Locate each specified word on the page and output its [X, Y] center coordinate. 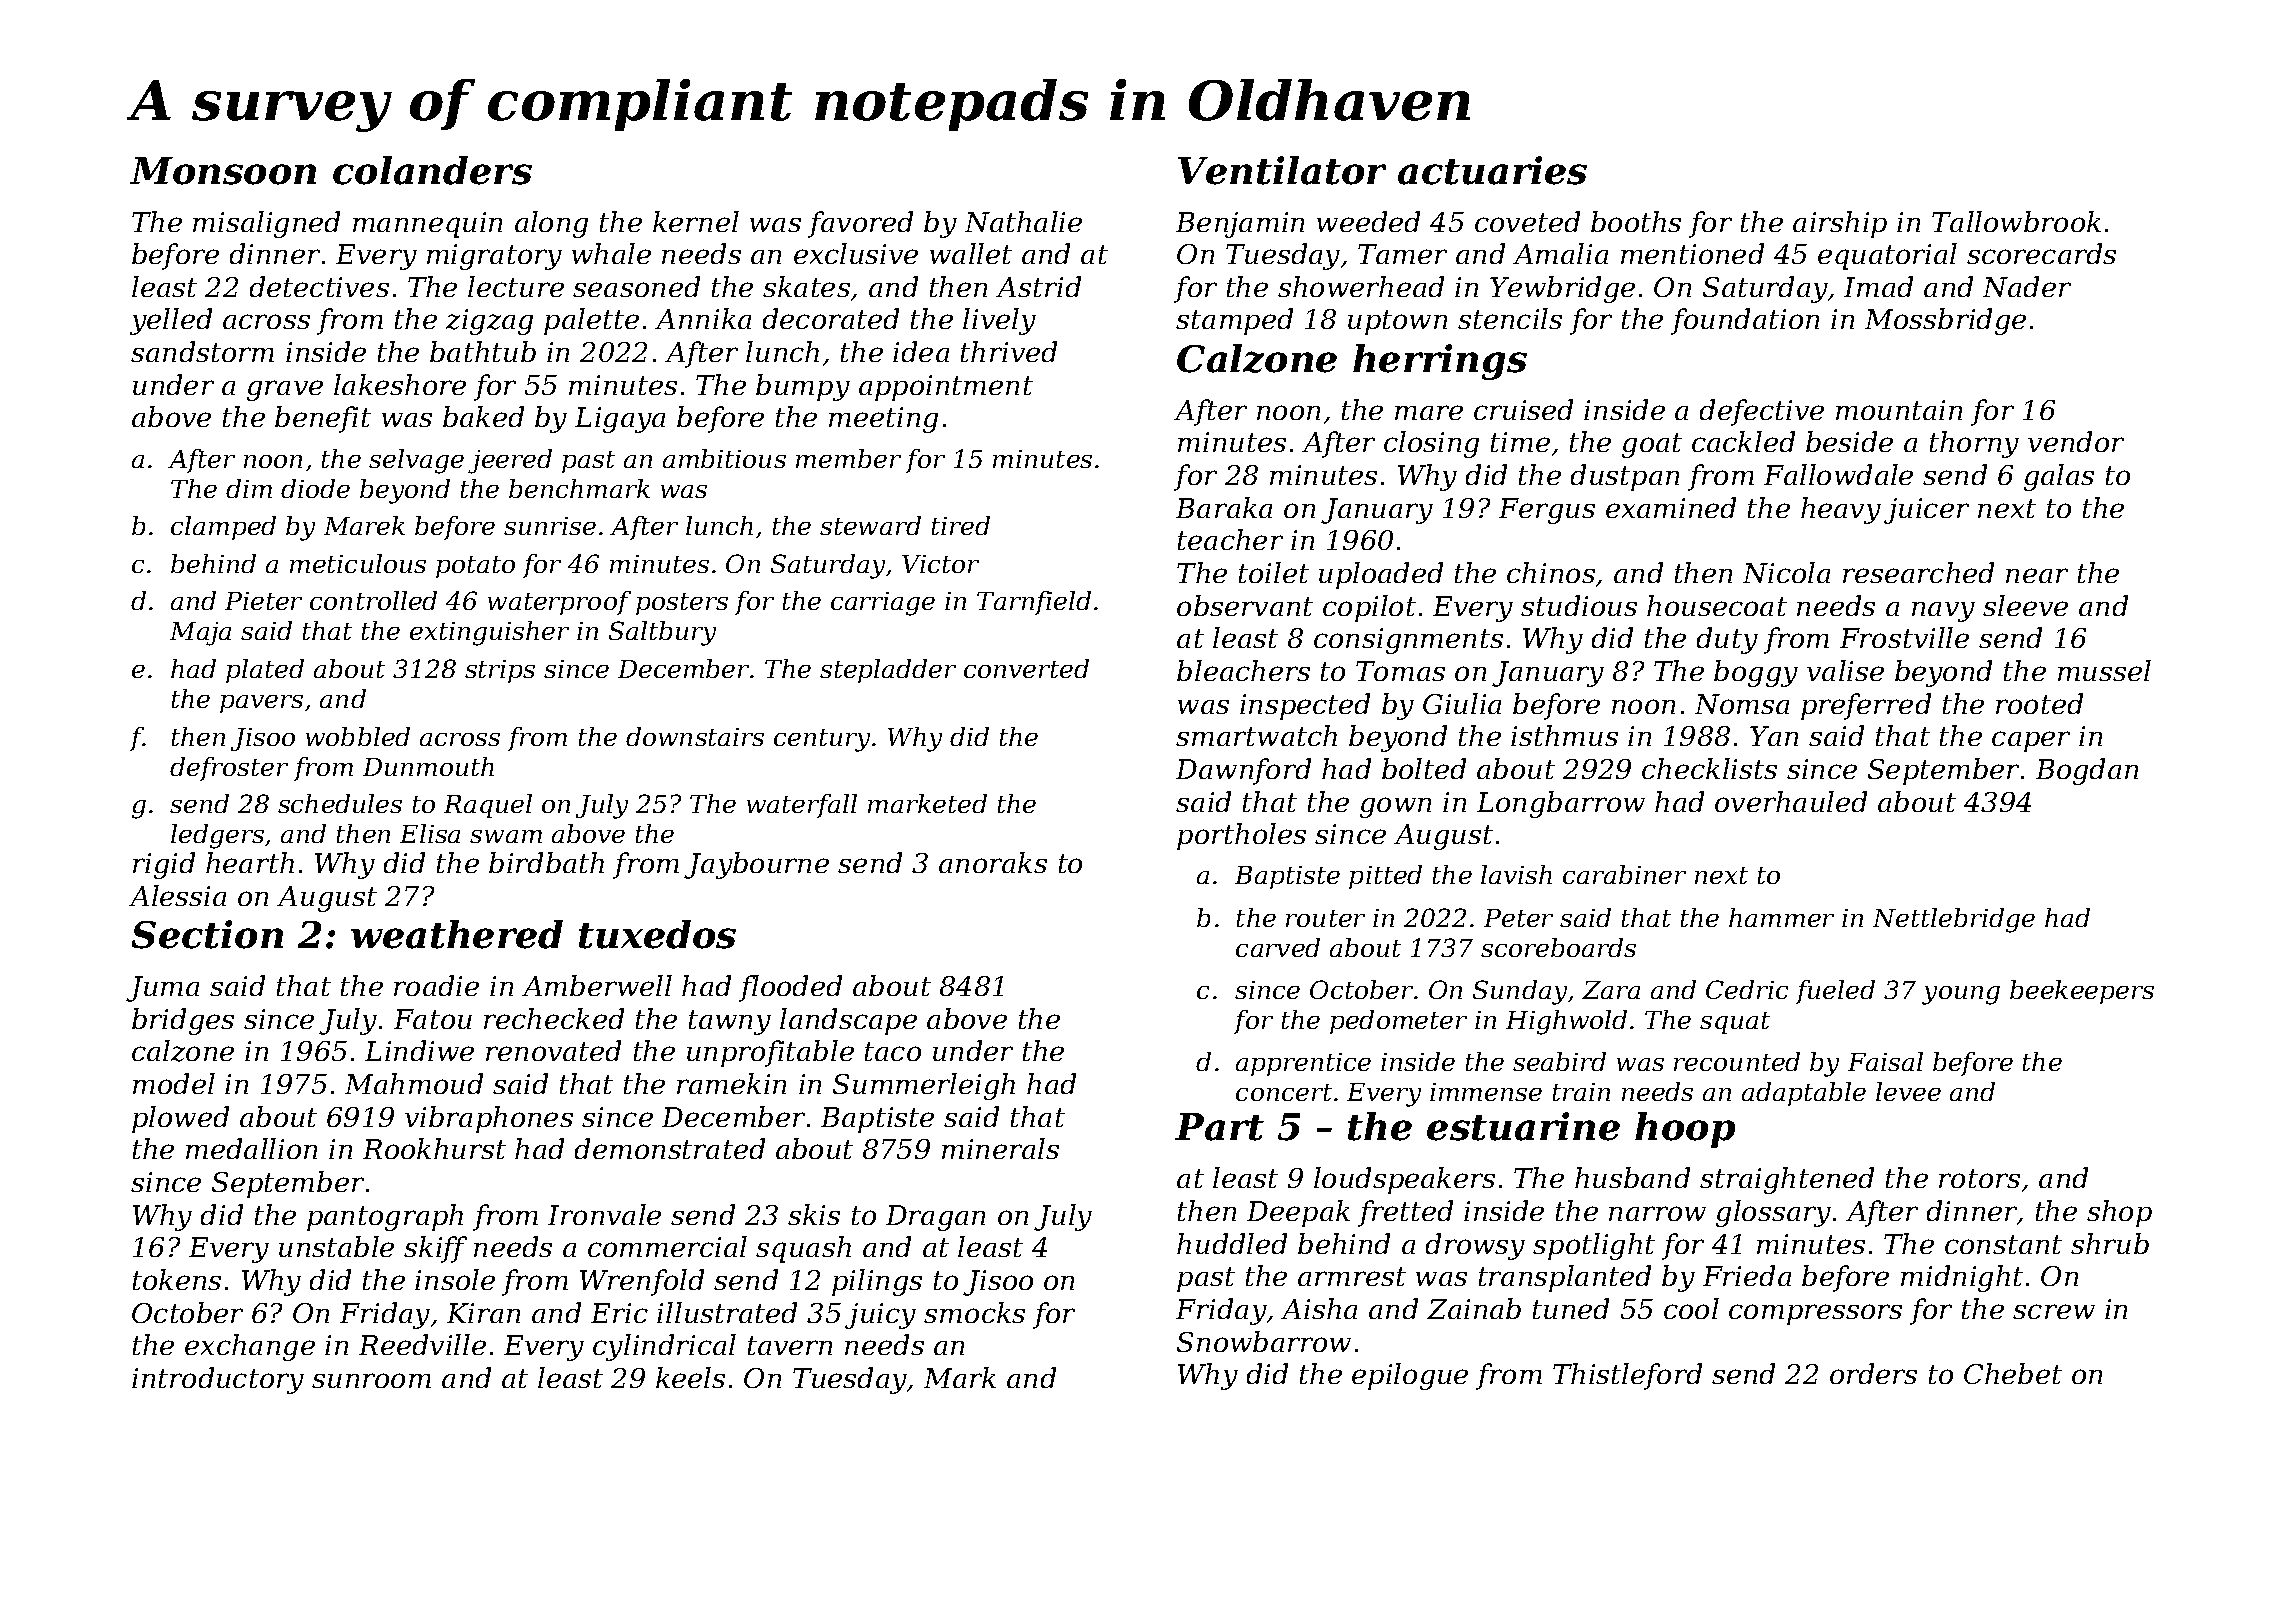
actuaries [1492, 170]
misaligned [266, 224]
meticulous [358, 563]
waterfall [802, 806]
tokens [177, 1279]
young [1961, 995]
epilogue [1410, 1376]
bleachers [1243, 670]
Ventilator [1282, 170]
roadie [436, 985]
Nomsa [1742, 704]
